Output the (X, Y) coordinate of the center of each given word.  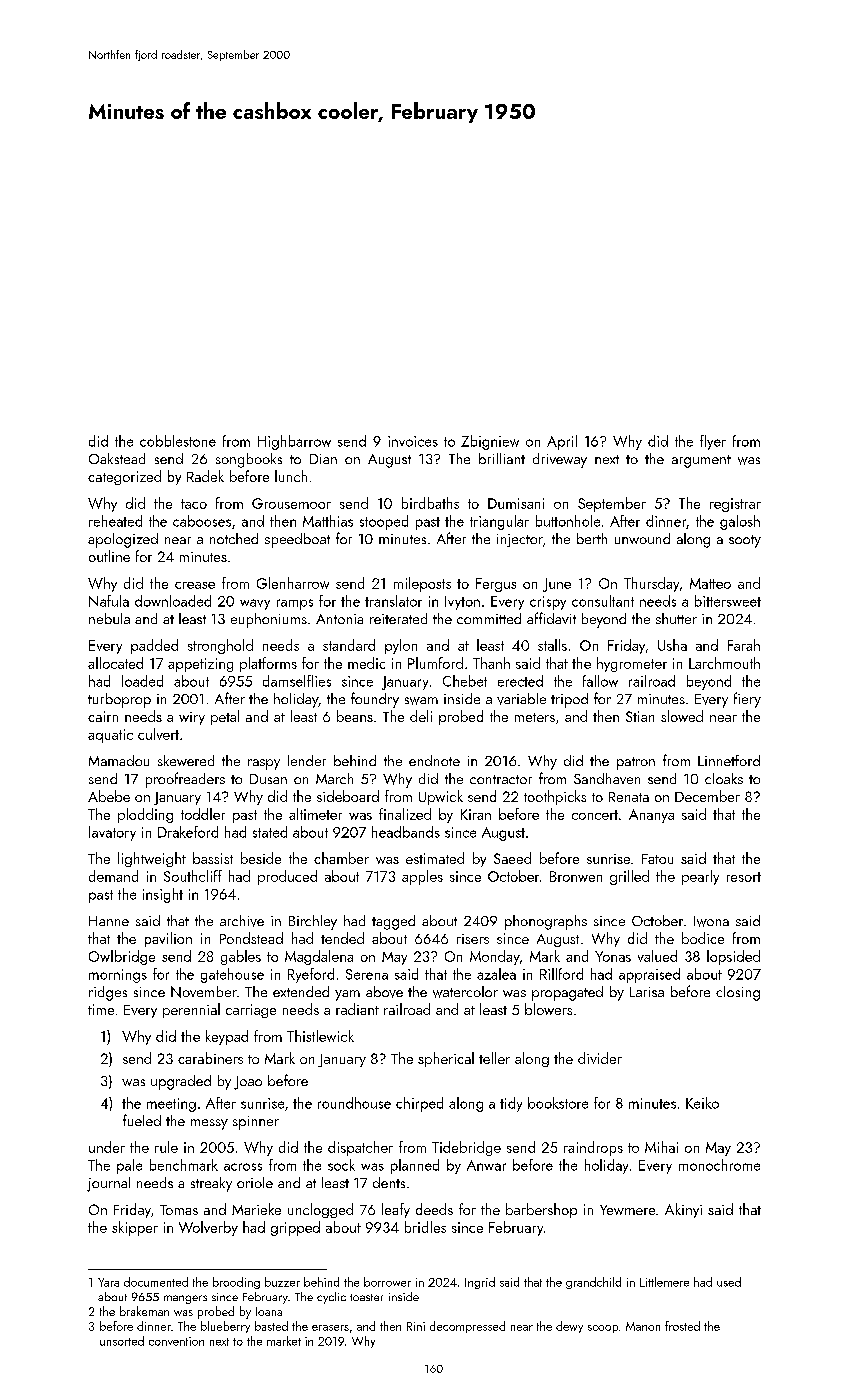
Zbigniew (490, 442)
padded (154, 646)
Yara (108, 1282)
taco (194, 504)
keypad (227, 1037)
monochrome (719, 1165)
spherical (446, 1059)
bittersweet (728, 601)
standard (349, 645)
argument (701, 461)
